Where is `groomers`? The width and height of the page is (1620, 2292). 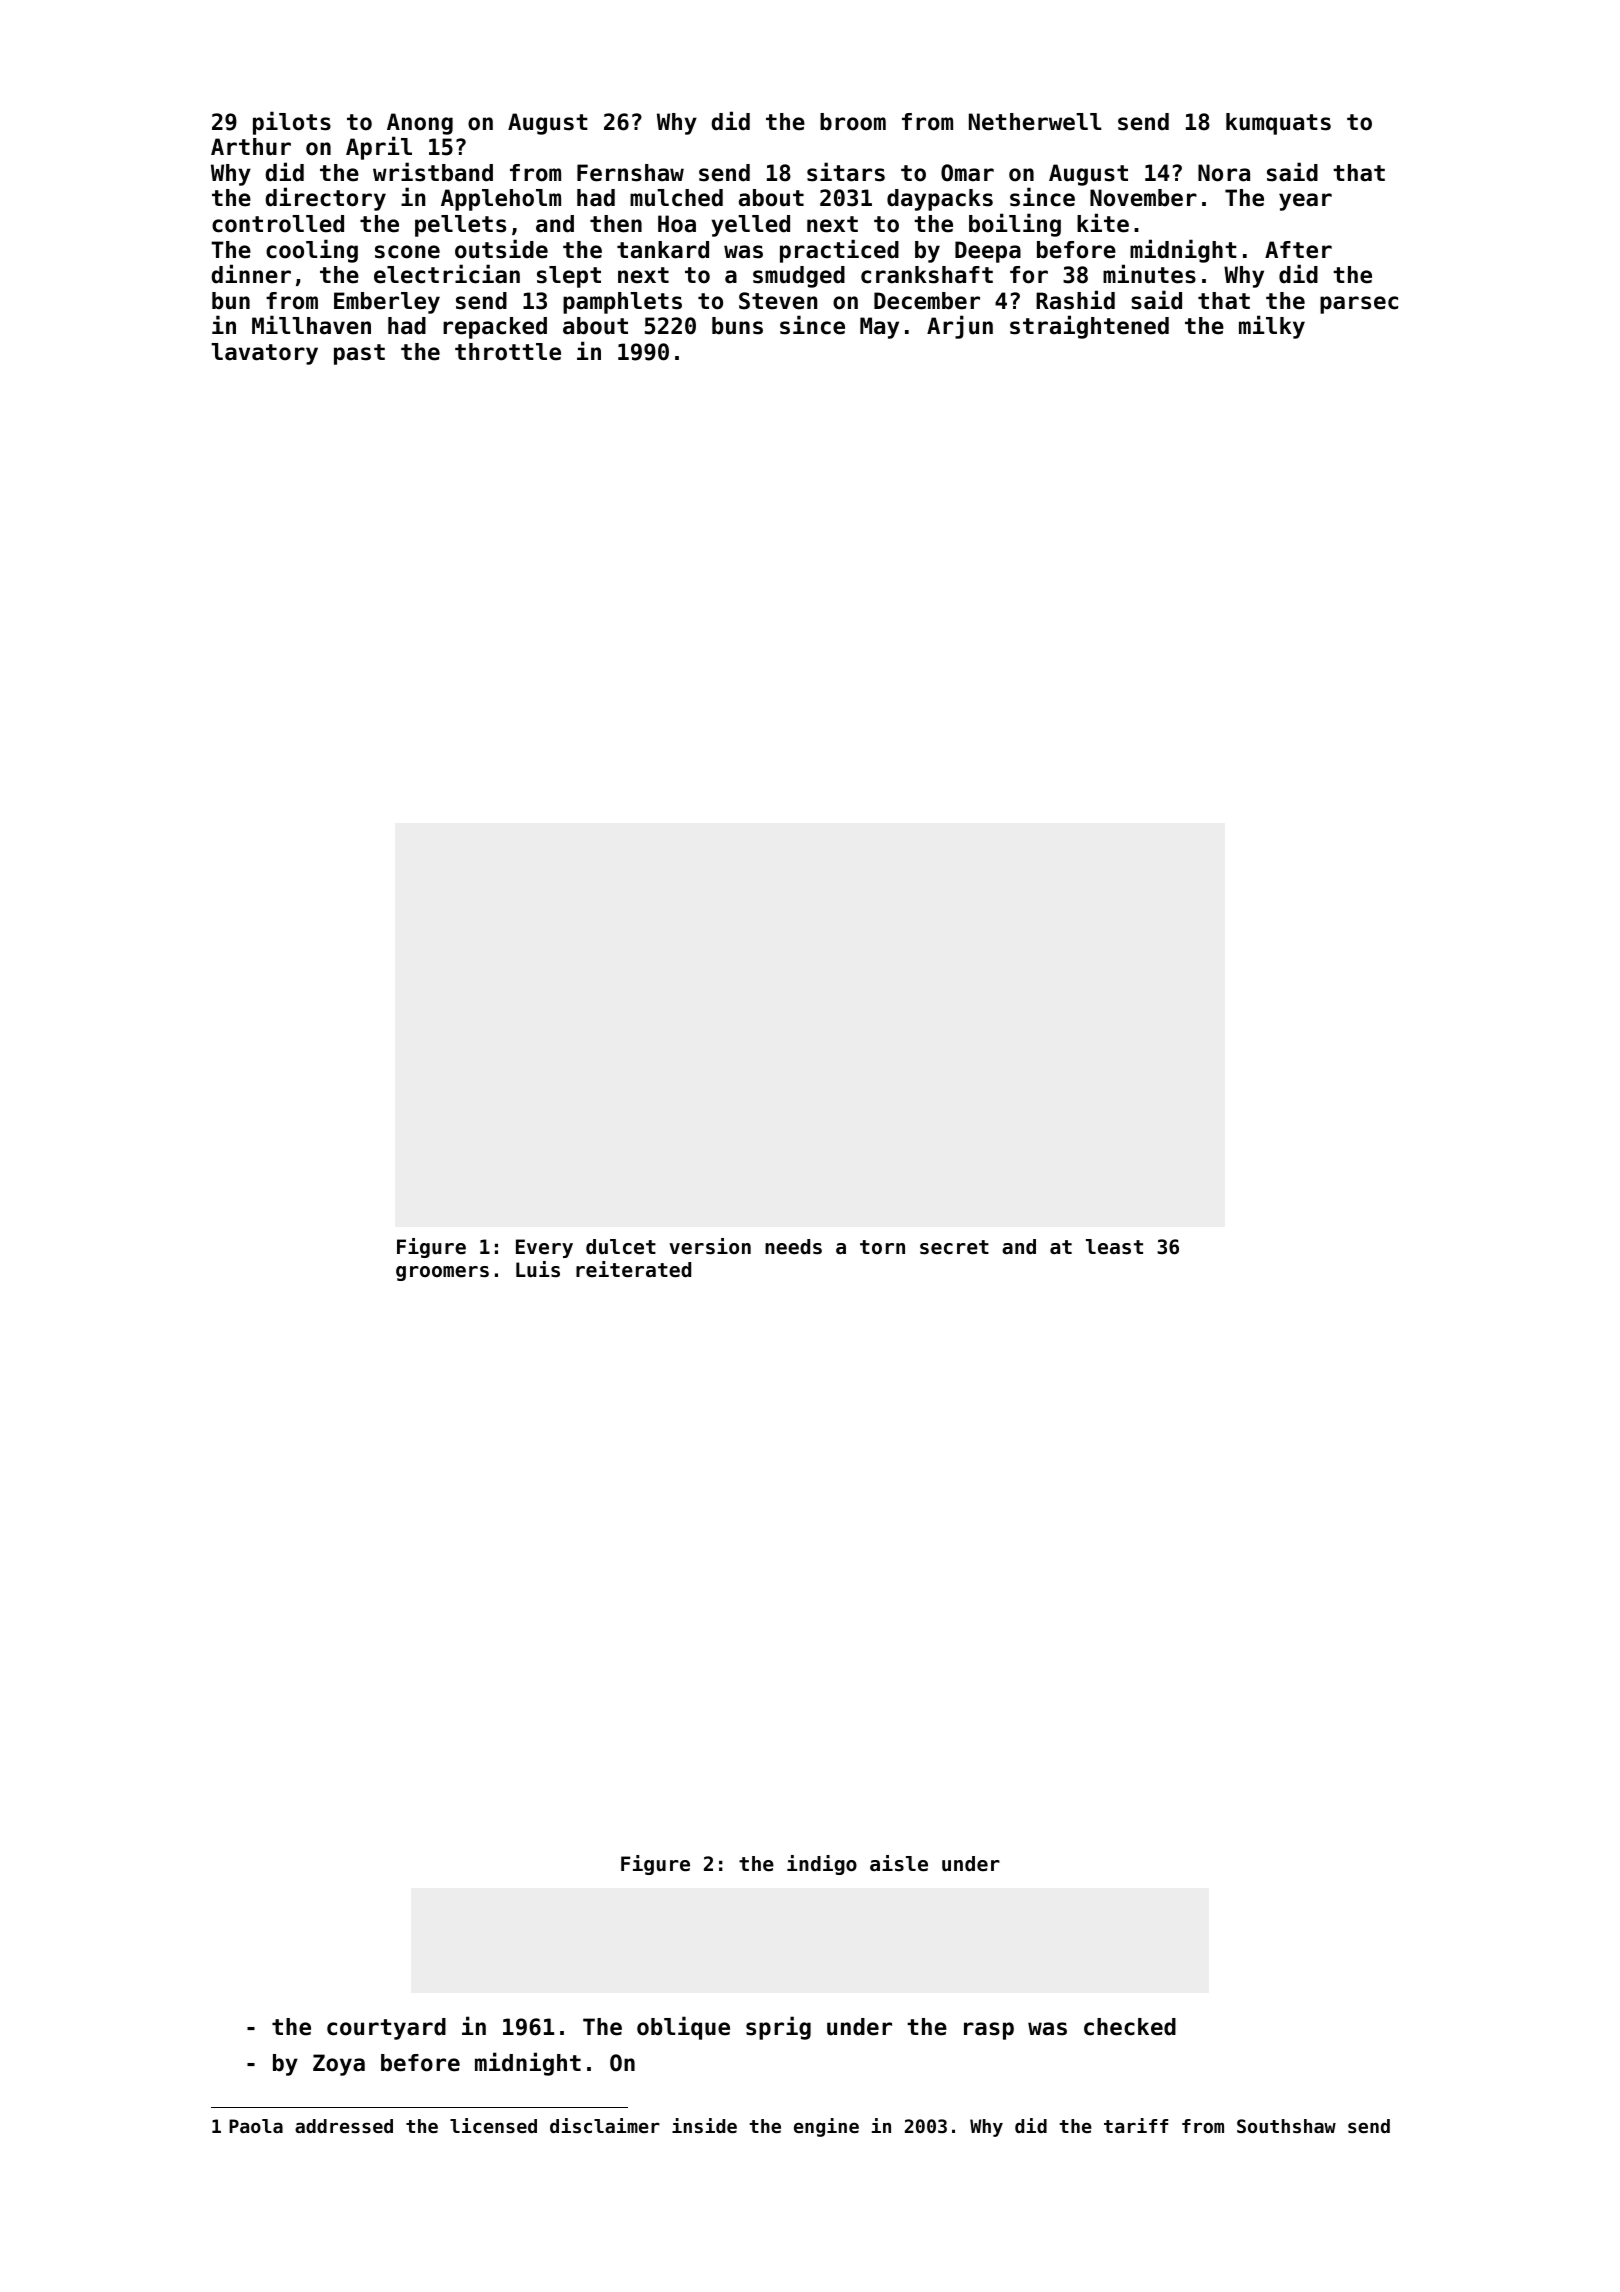 groomers is located at coordinates (442, 1273).
